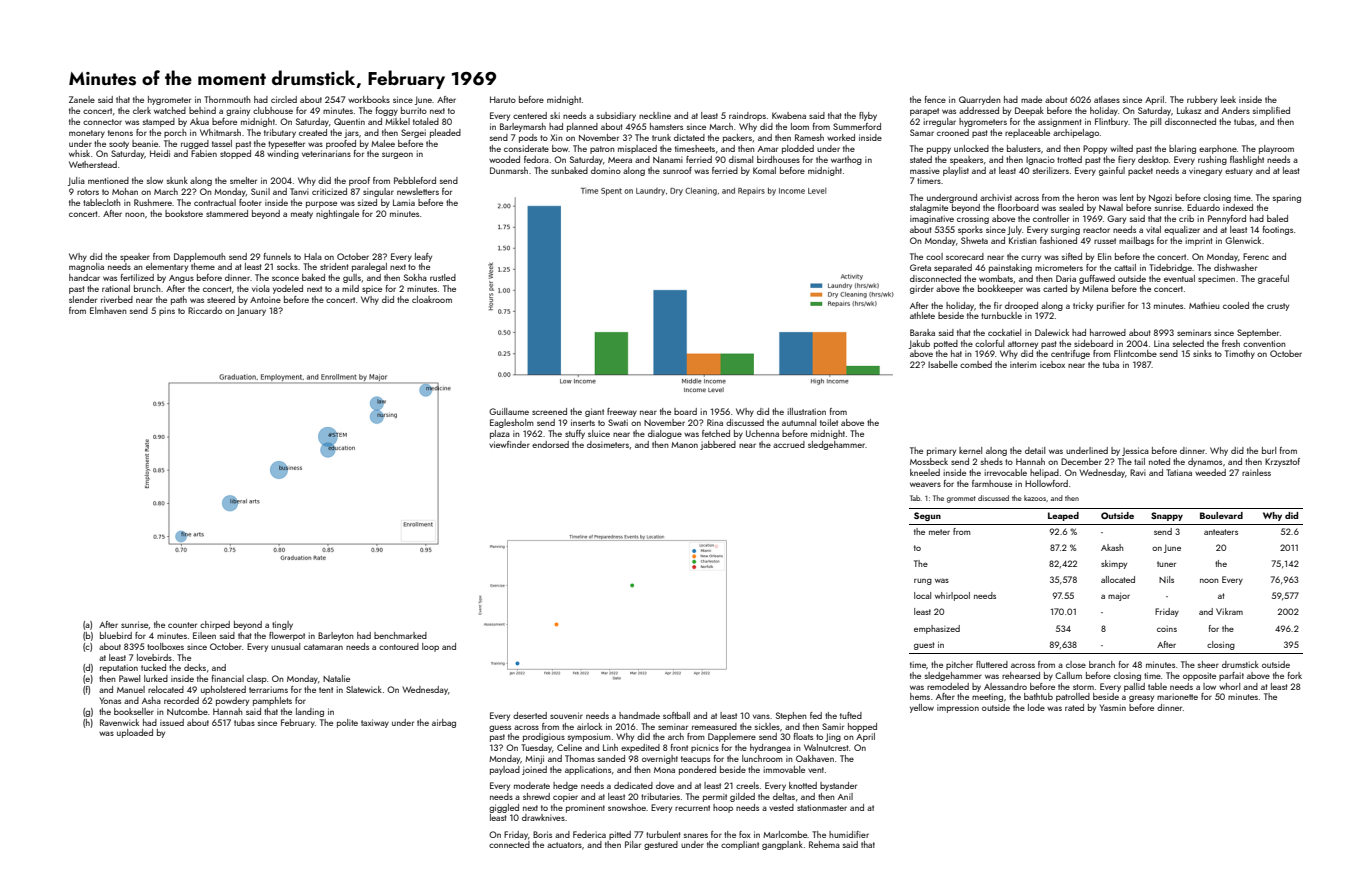  What do you see at coordinates (925, 484) in the image?
I see `weavers` at bounding box center [925, 484].
